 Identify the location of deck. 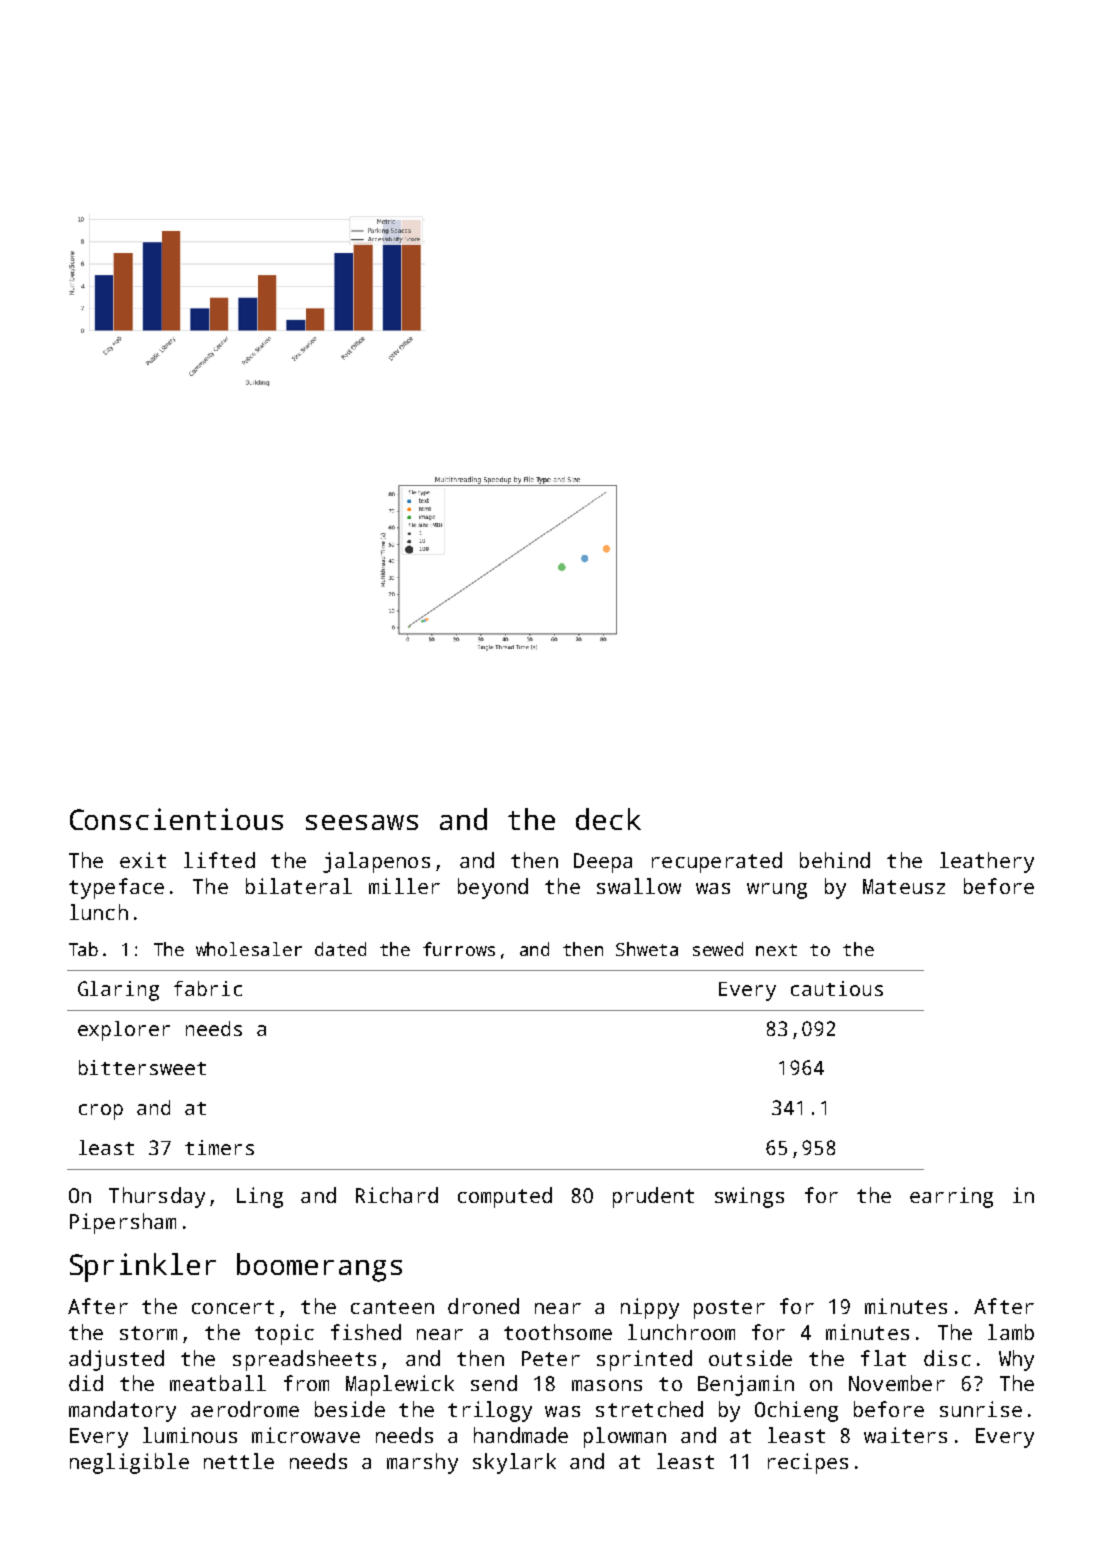
(608, 819).
